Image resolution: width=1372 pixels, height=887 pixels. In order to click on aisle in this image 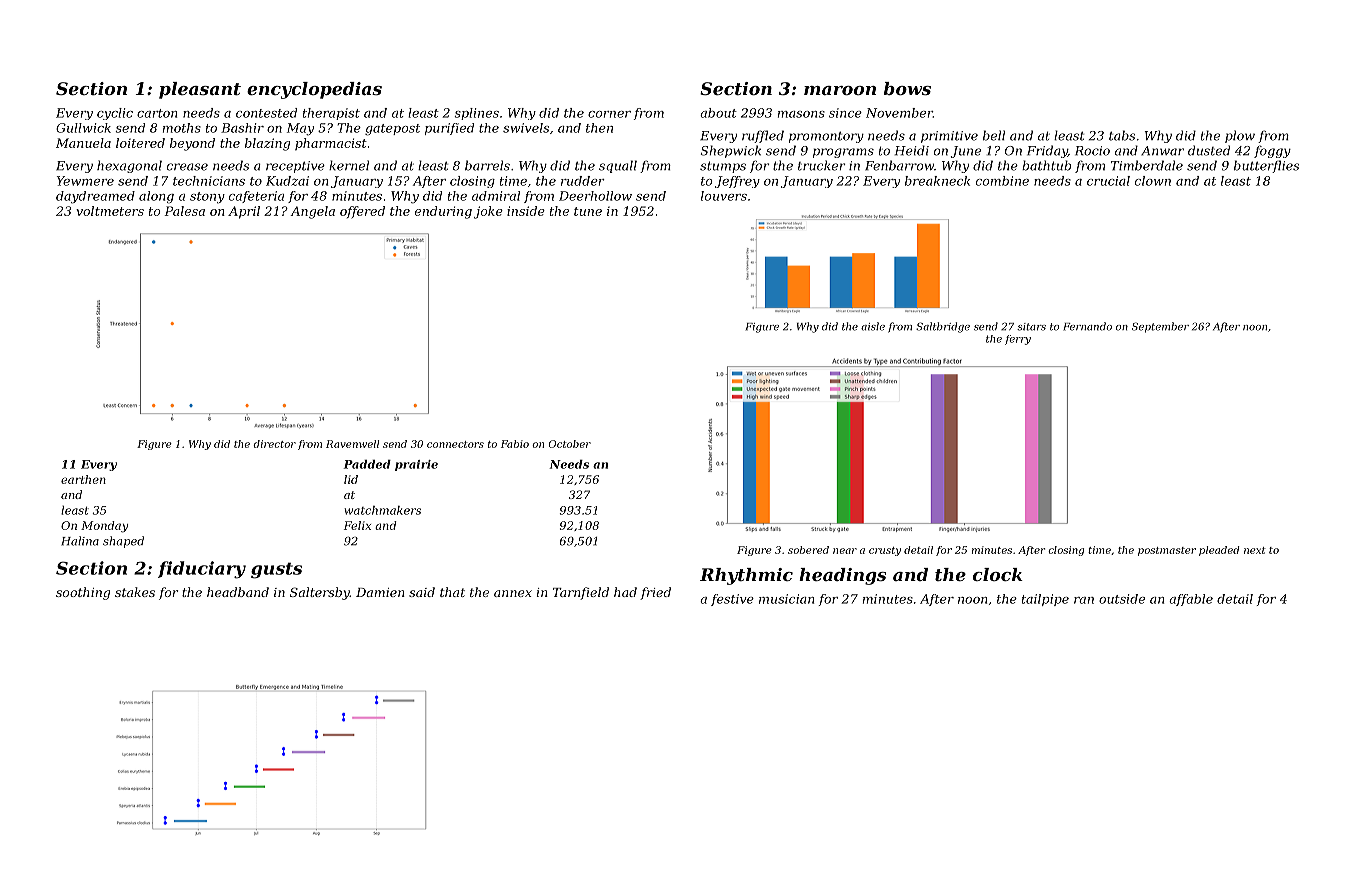, I will do `click(873, 326)`.
